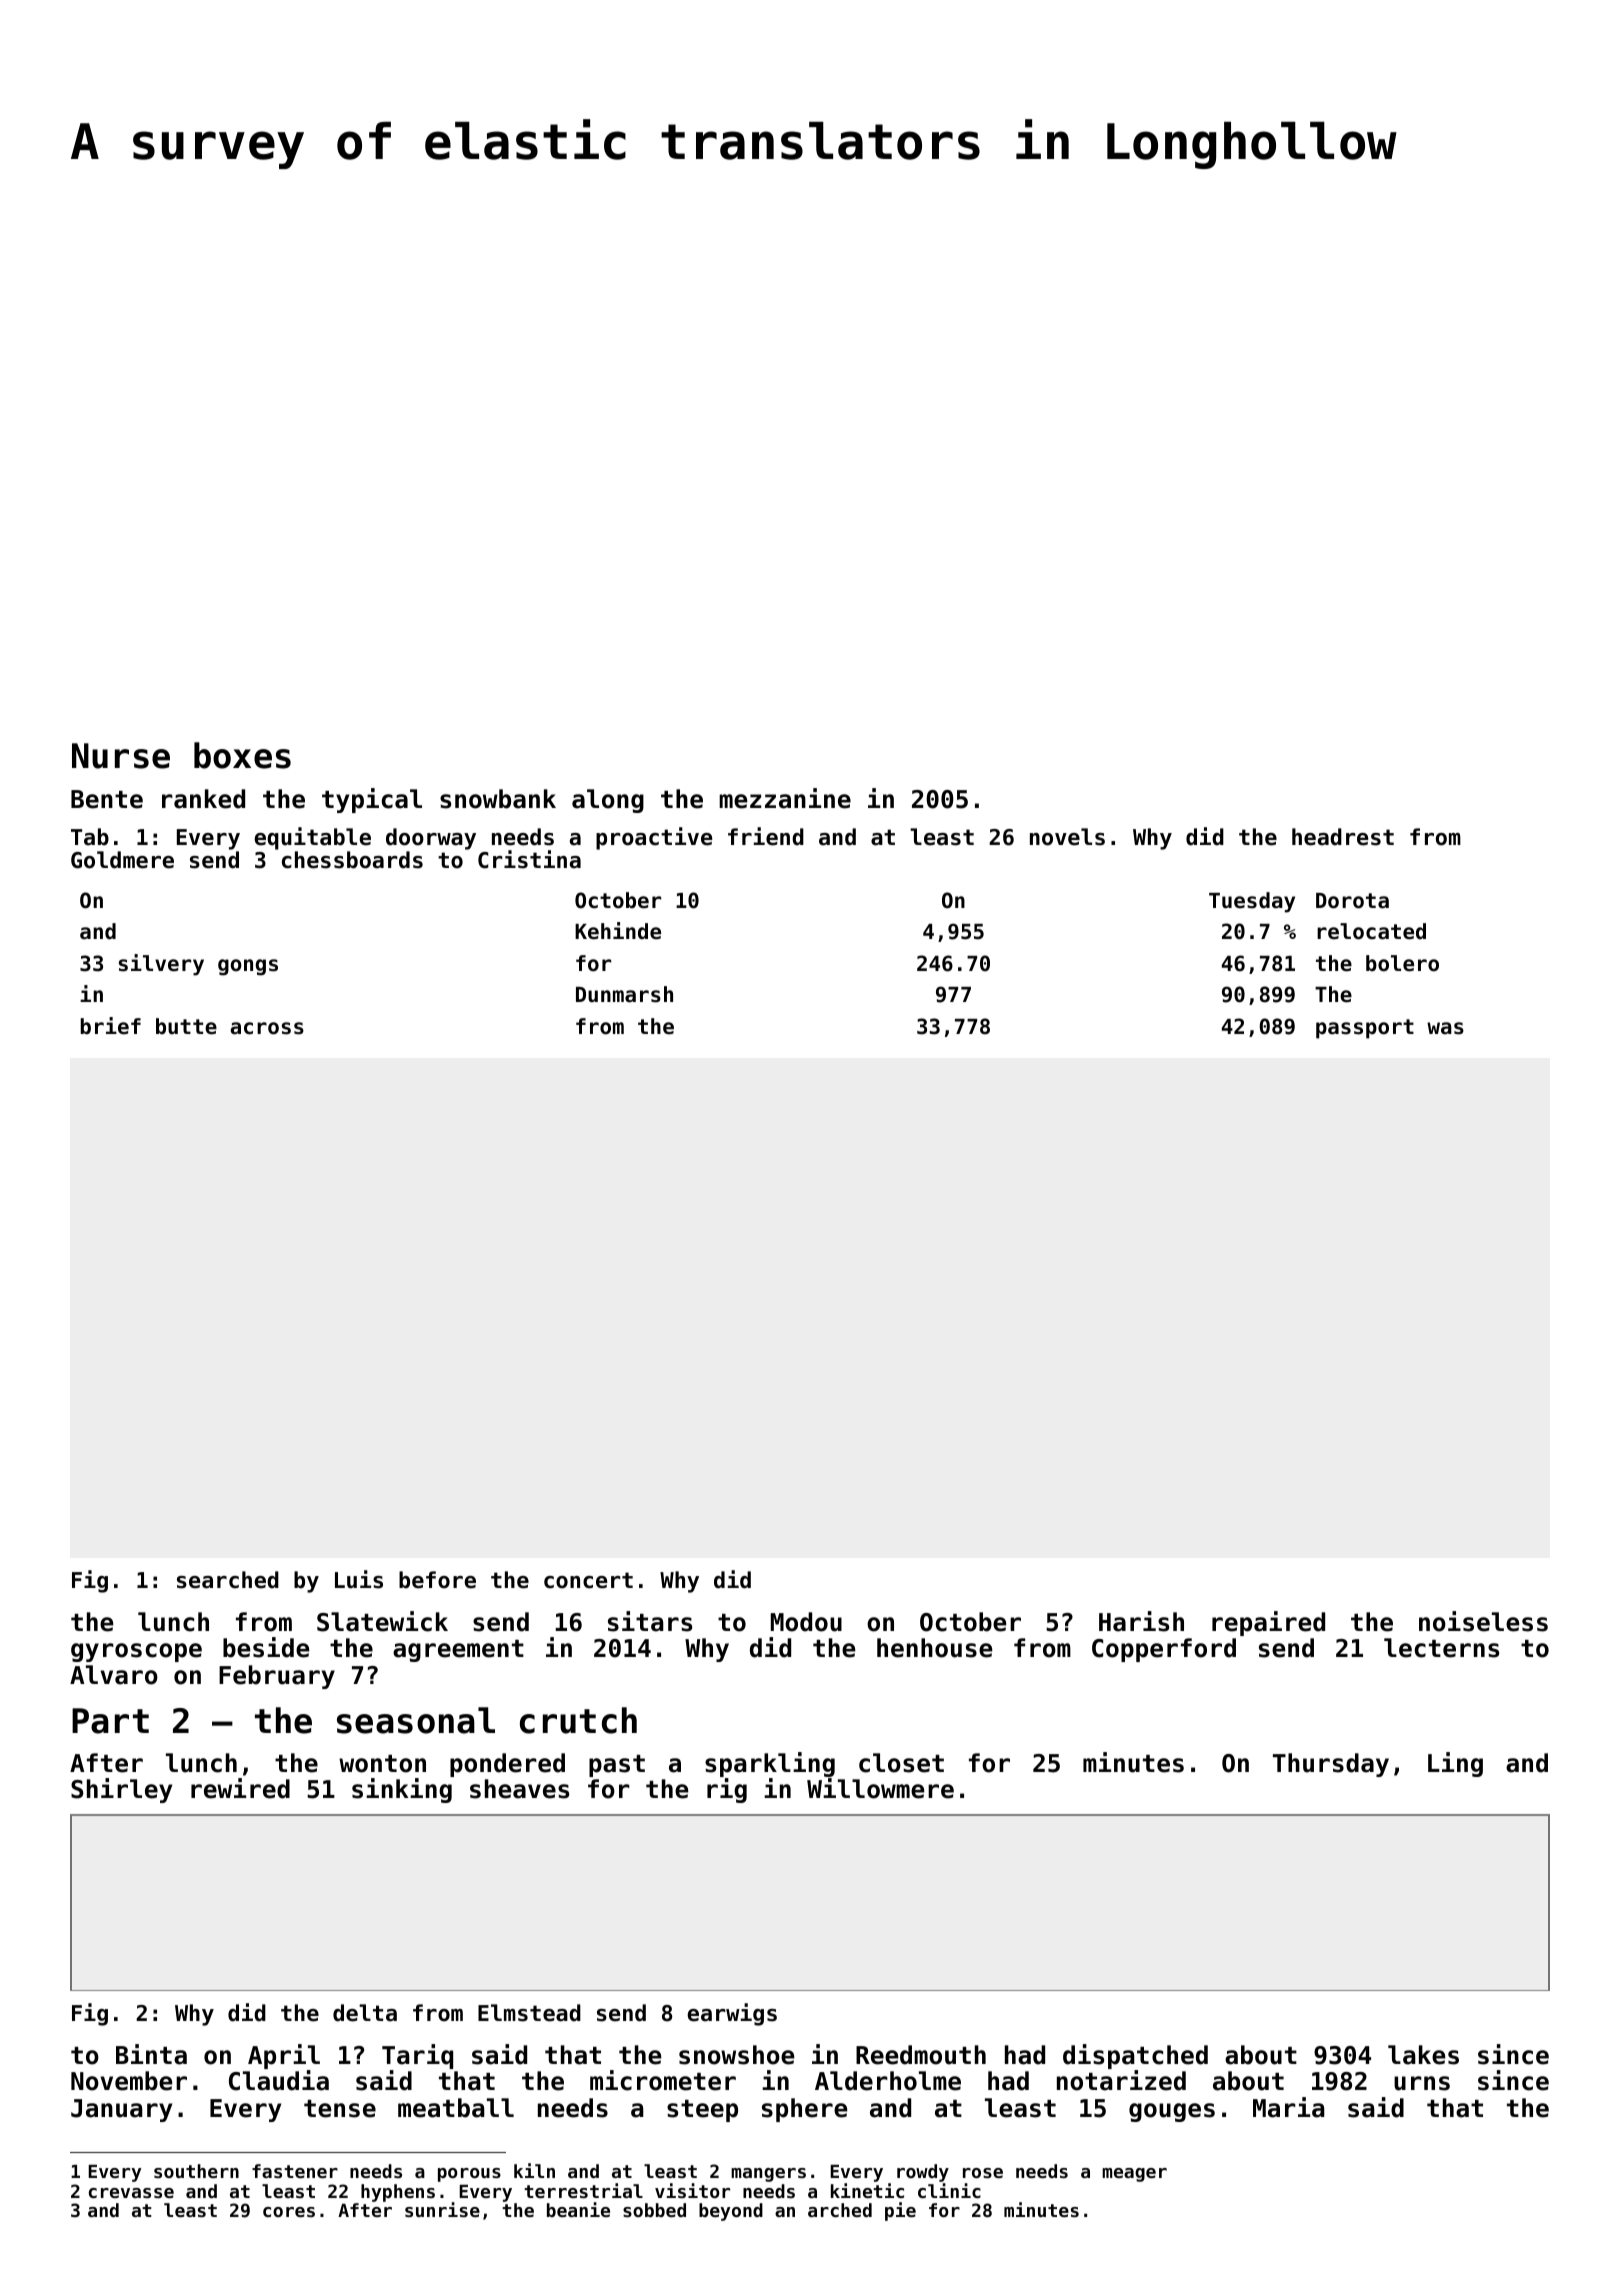  I want to click on bolero, so click(1402, 963).
